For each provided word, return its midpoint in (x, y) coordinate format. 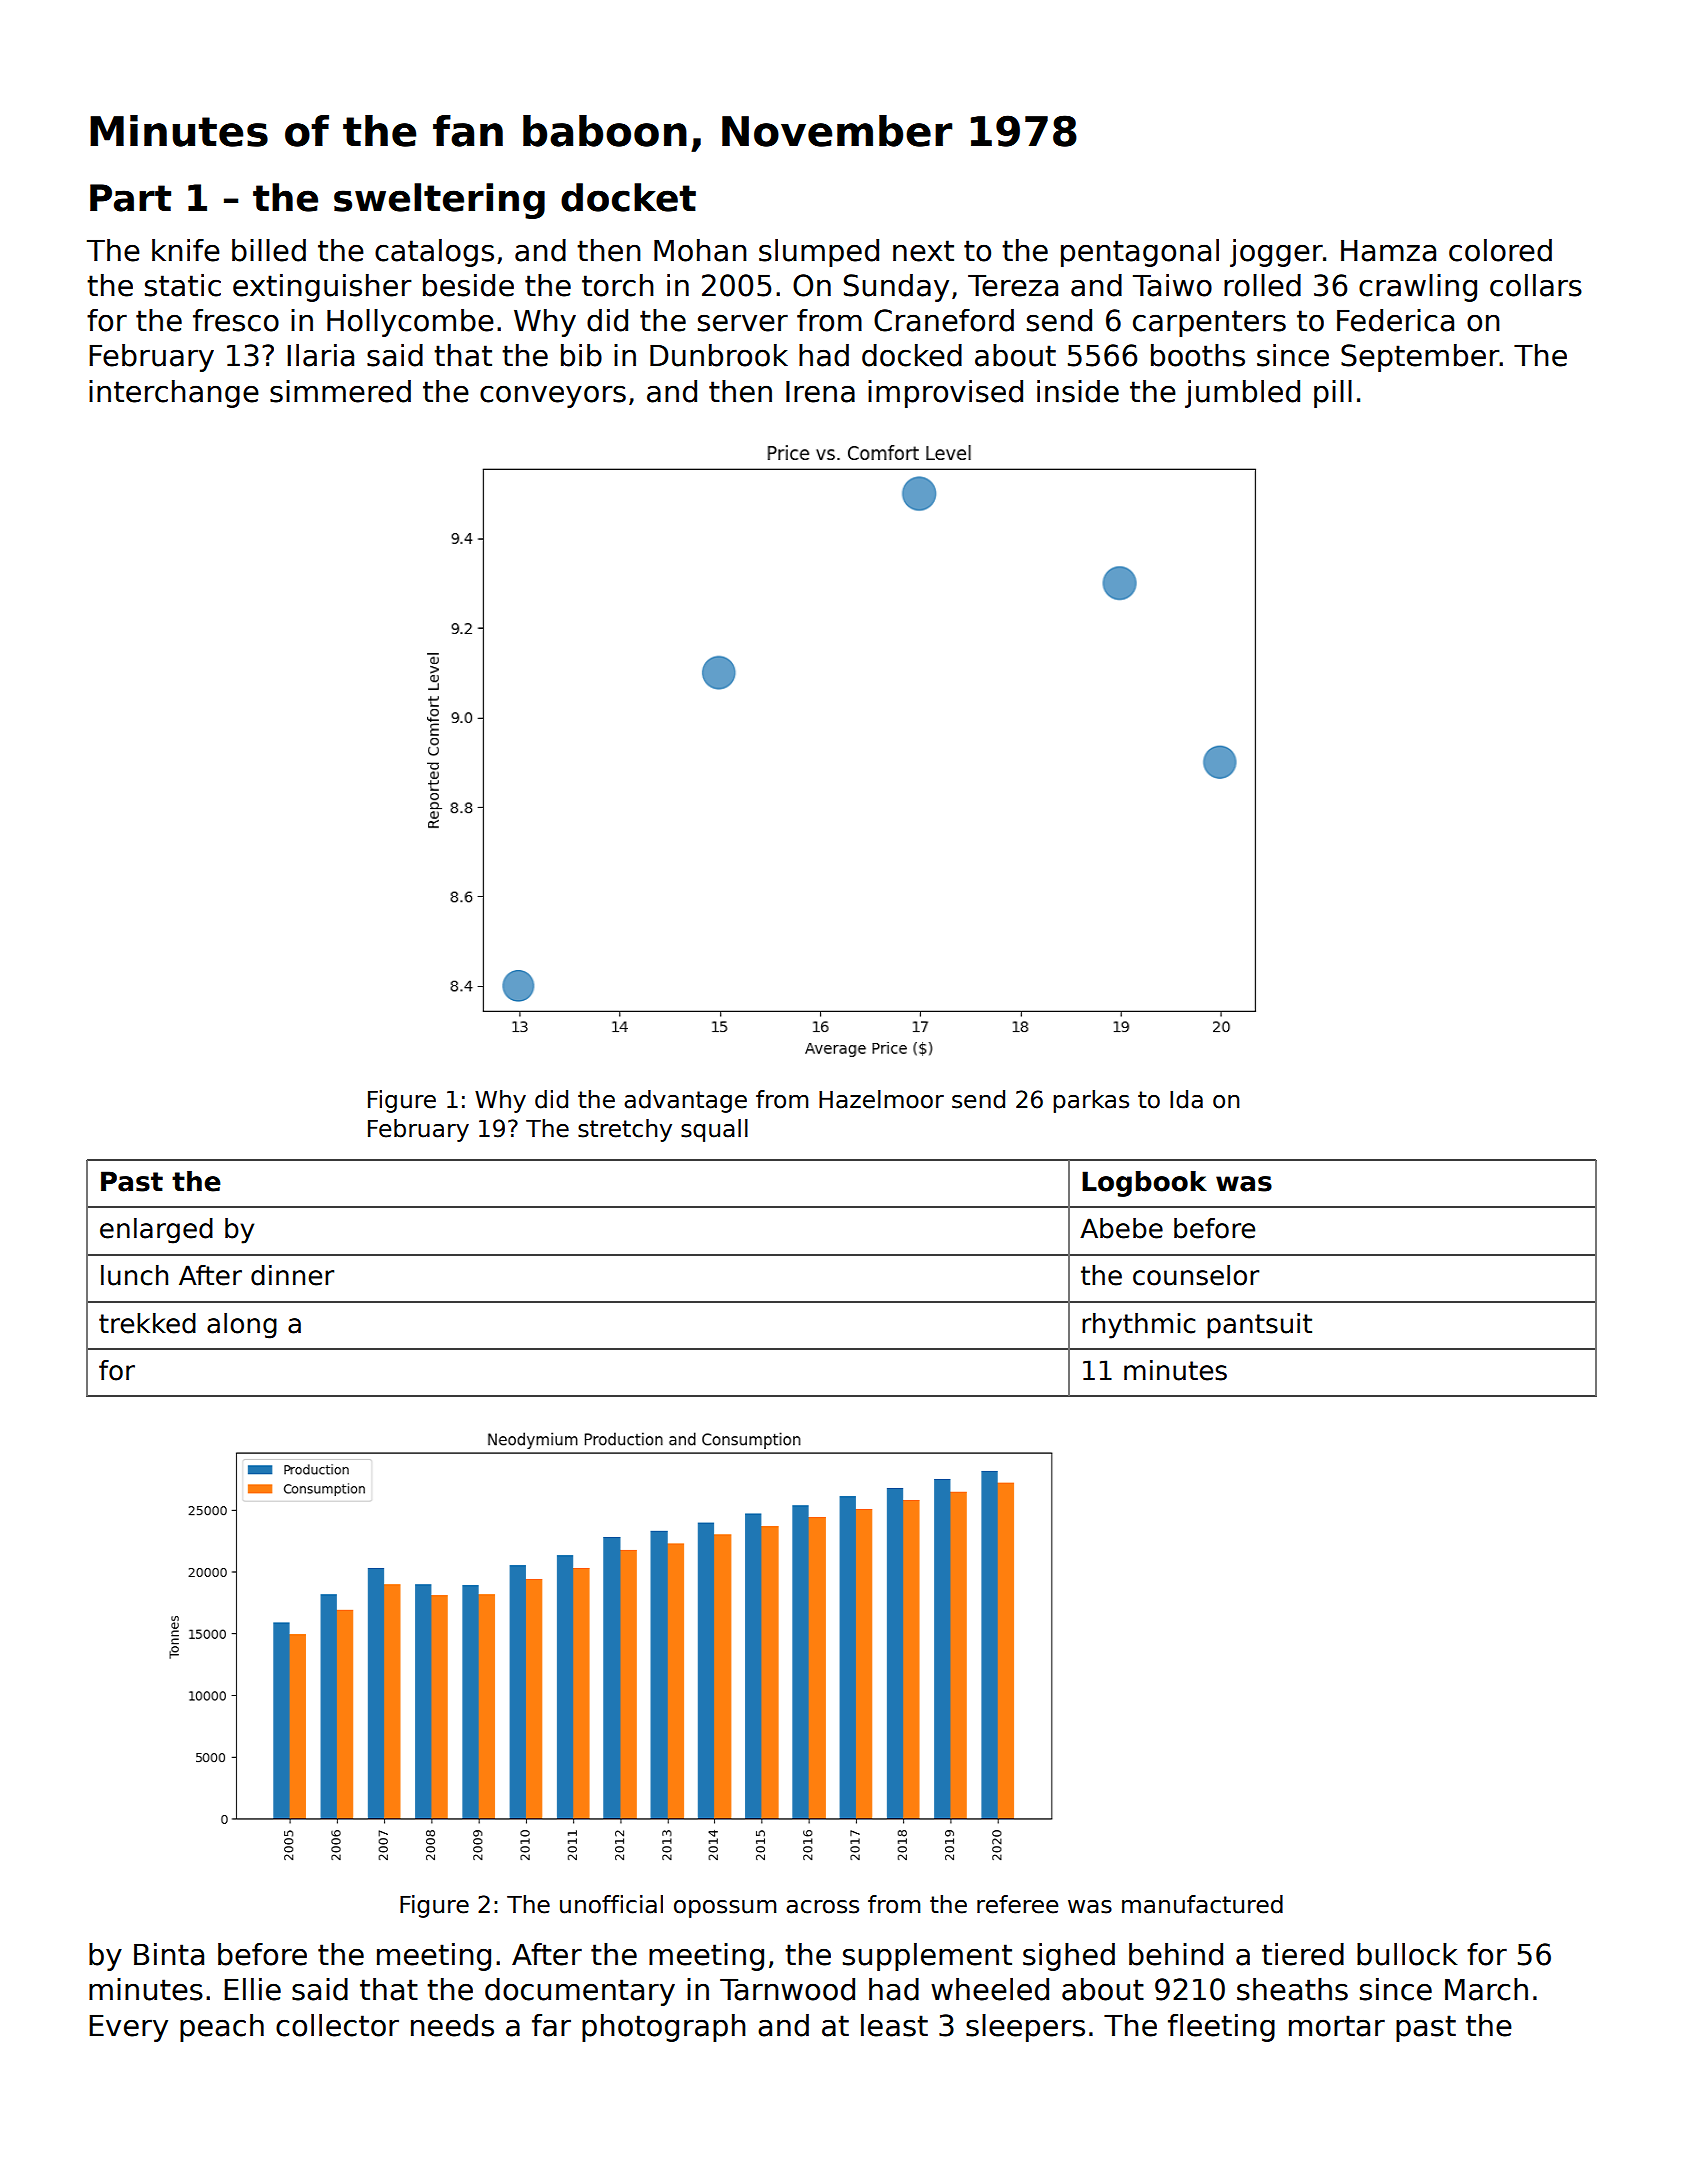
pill (1333, 394)
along (242, 1326)
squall (714, 1130)
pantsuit (1259, 1326)
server (743, 323)
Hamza (1388, 251)
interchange (174, 394)
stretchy (625, 1130)
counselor (1196, 1275)
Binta (169, 1954)
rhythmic (1138, 1326)
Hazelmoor (881, 1099)
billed (269, 250)
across (822, 1907)
